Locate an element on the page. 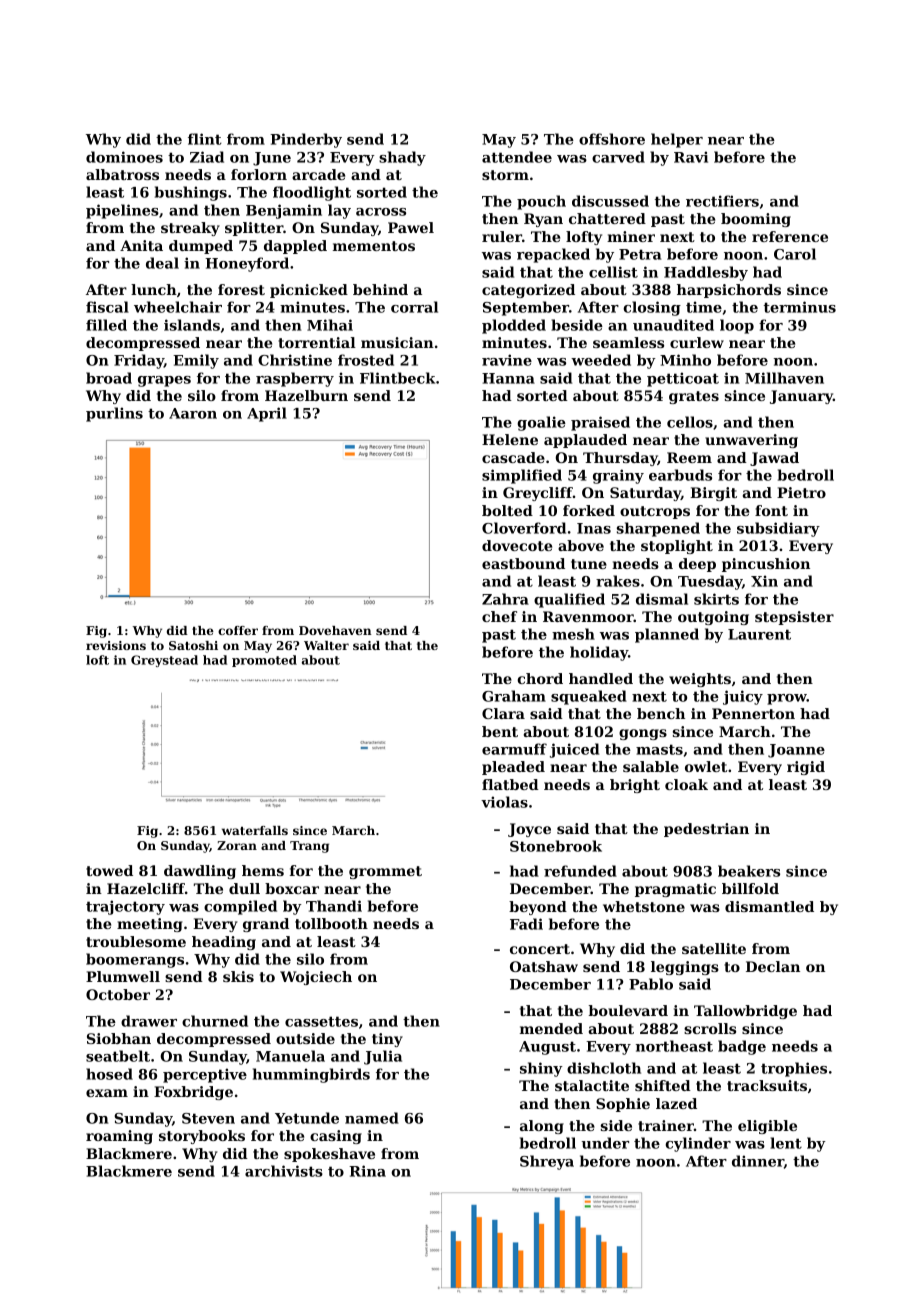  Haddlesby is located at coordinates (706, 273).
